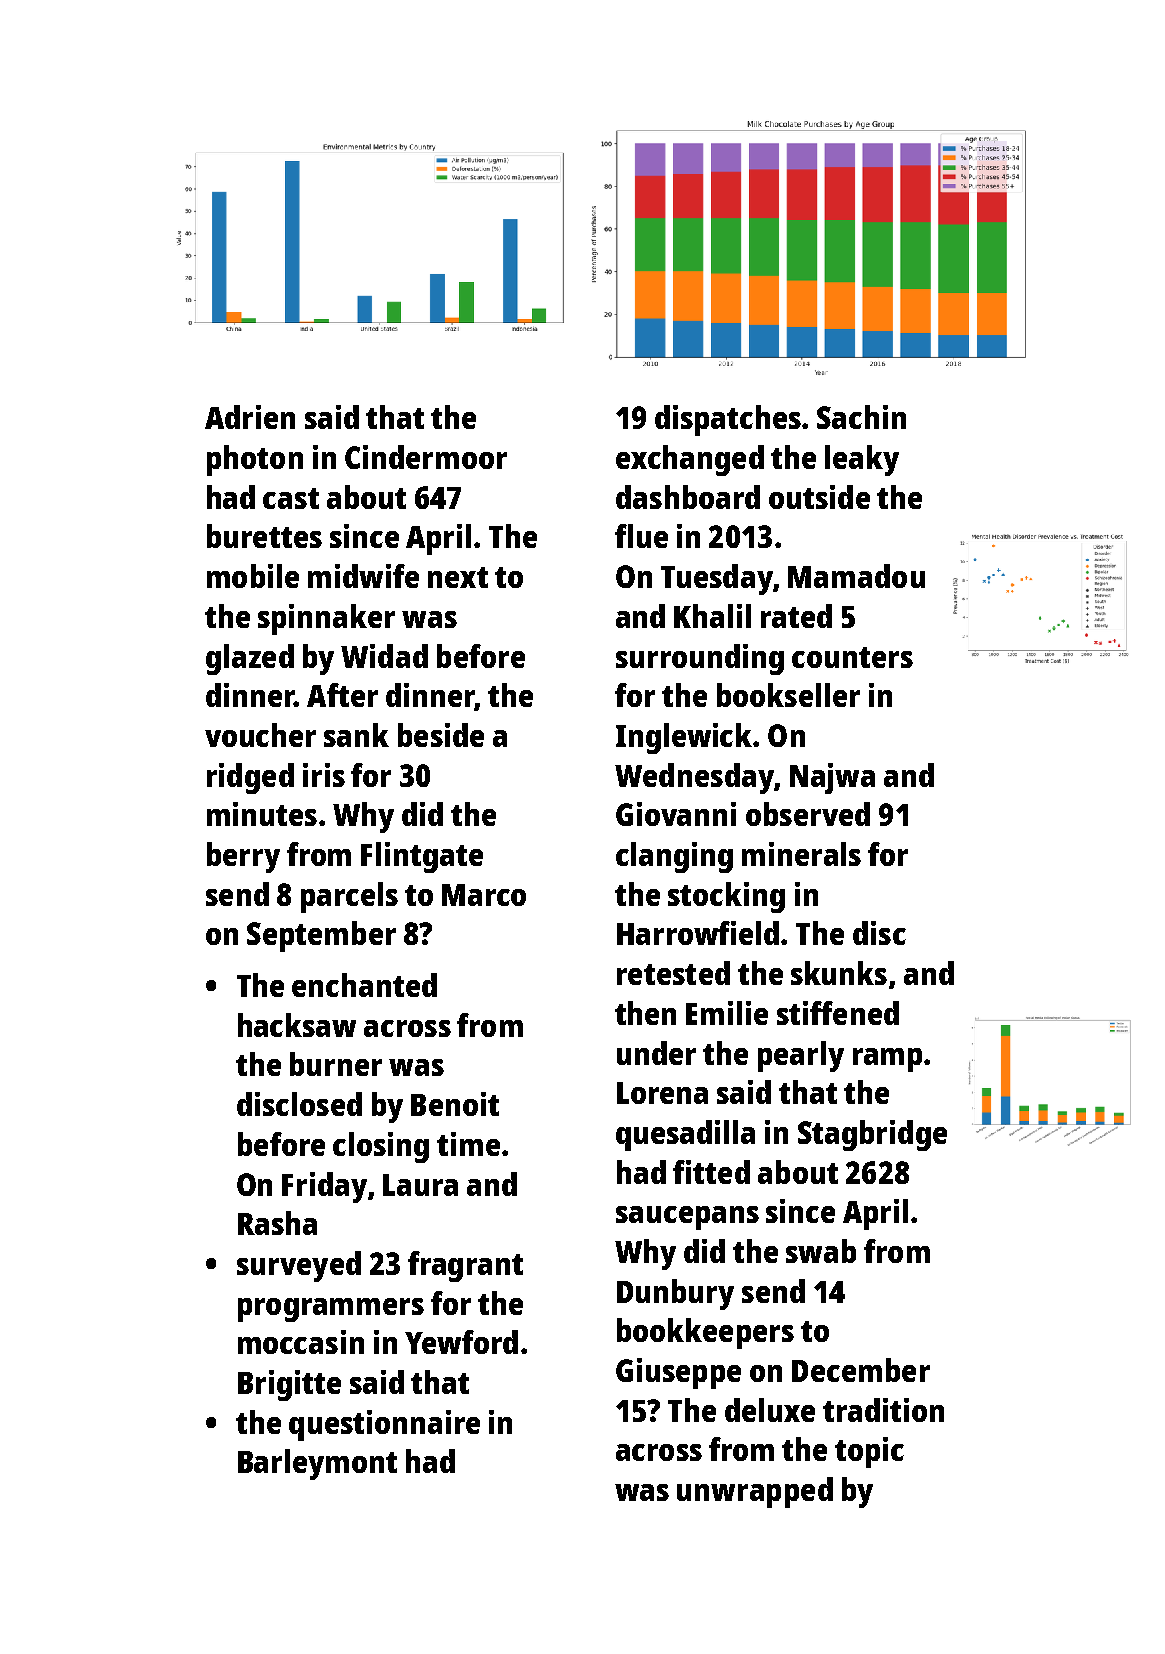 The height and width of the document is (1654, 1165). I want to click on Cindermoor, so click(426, 457).
